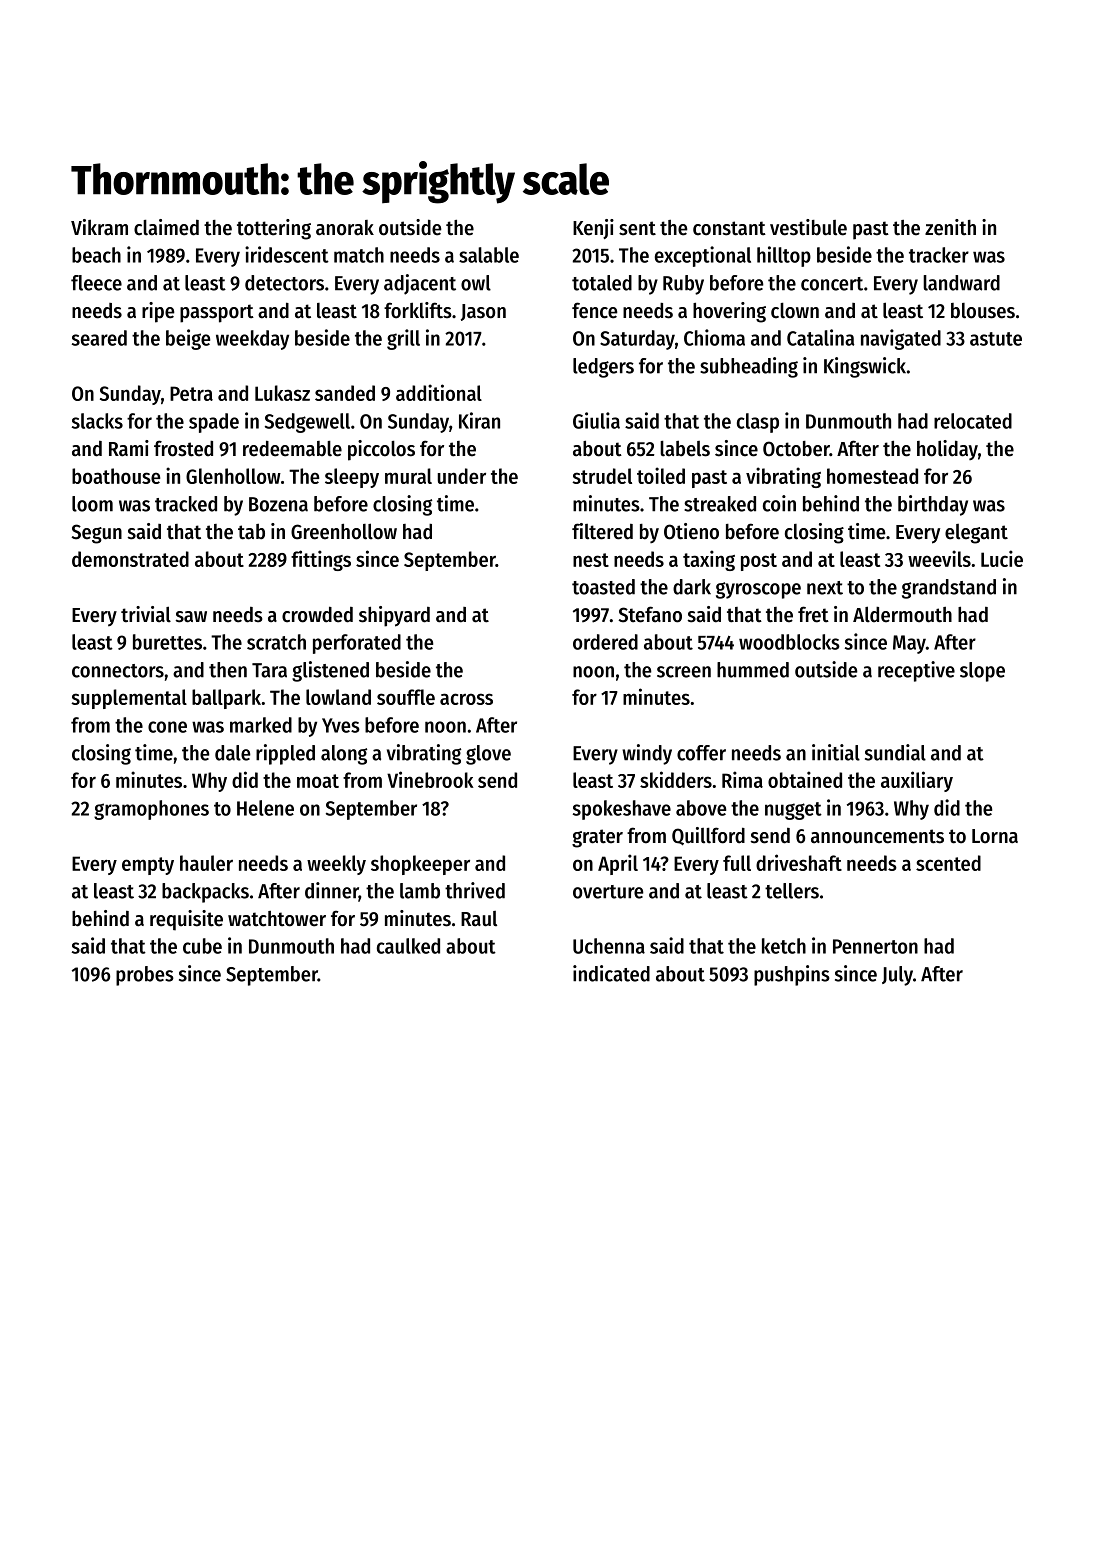  Describe the element at coordinates (982, 672) in the screenshot. I see `slope` at that location.
